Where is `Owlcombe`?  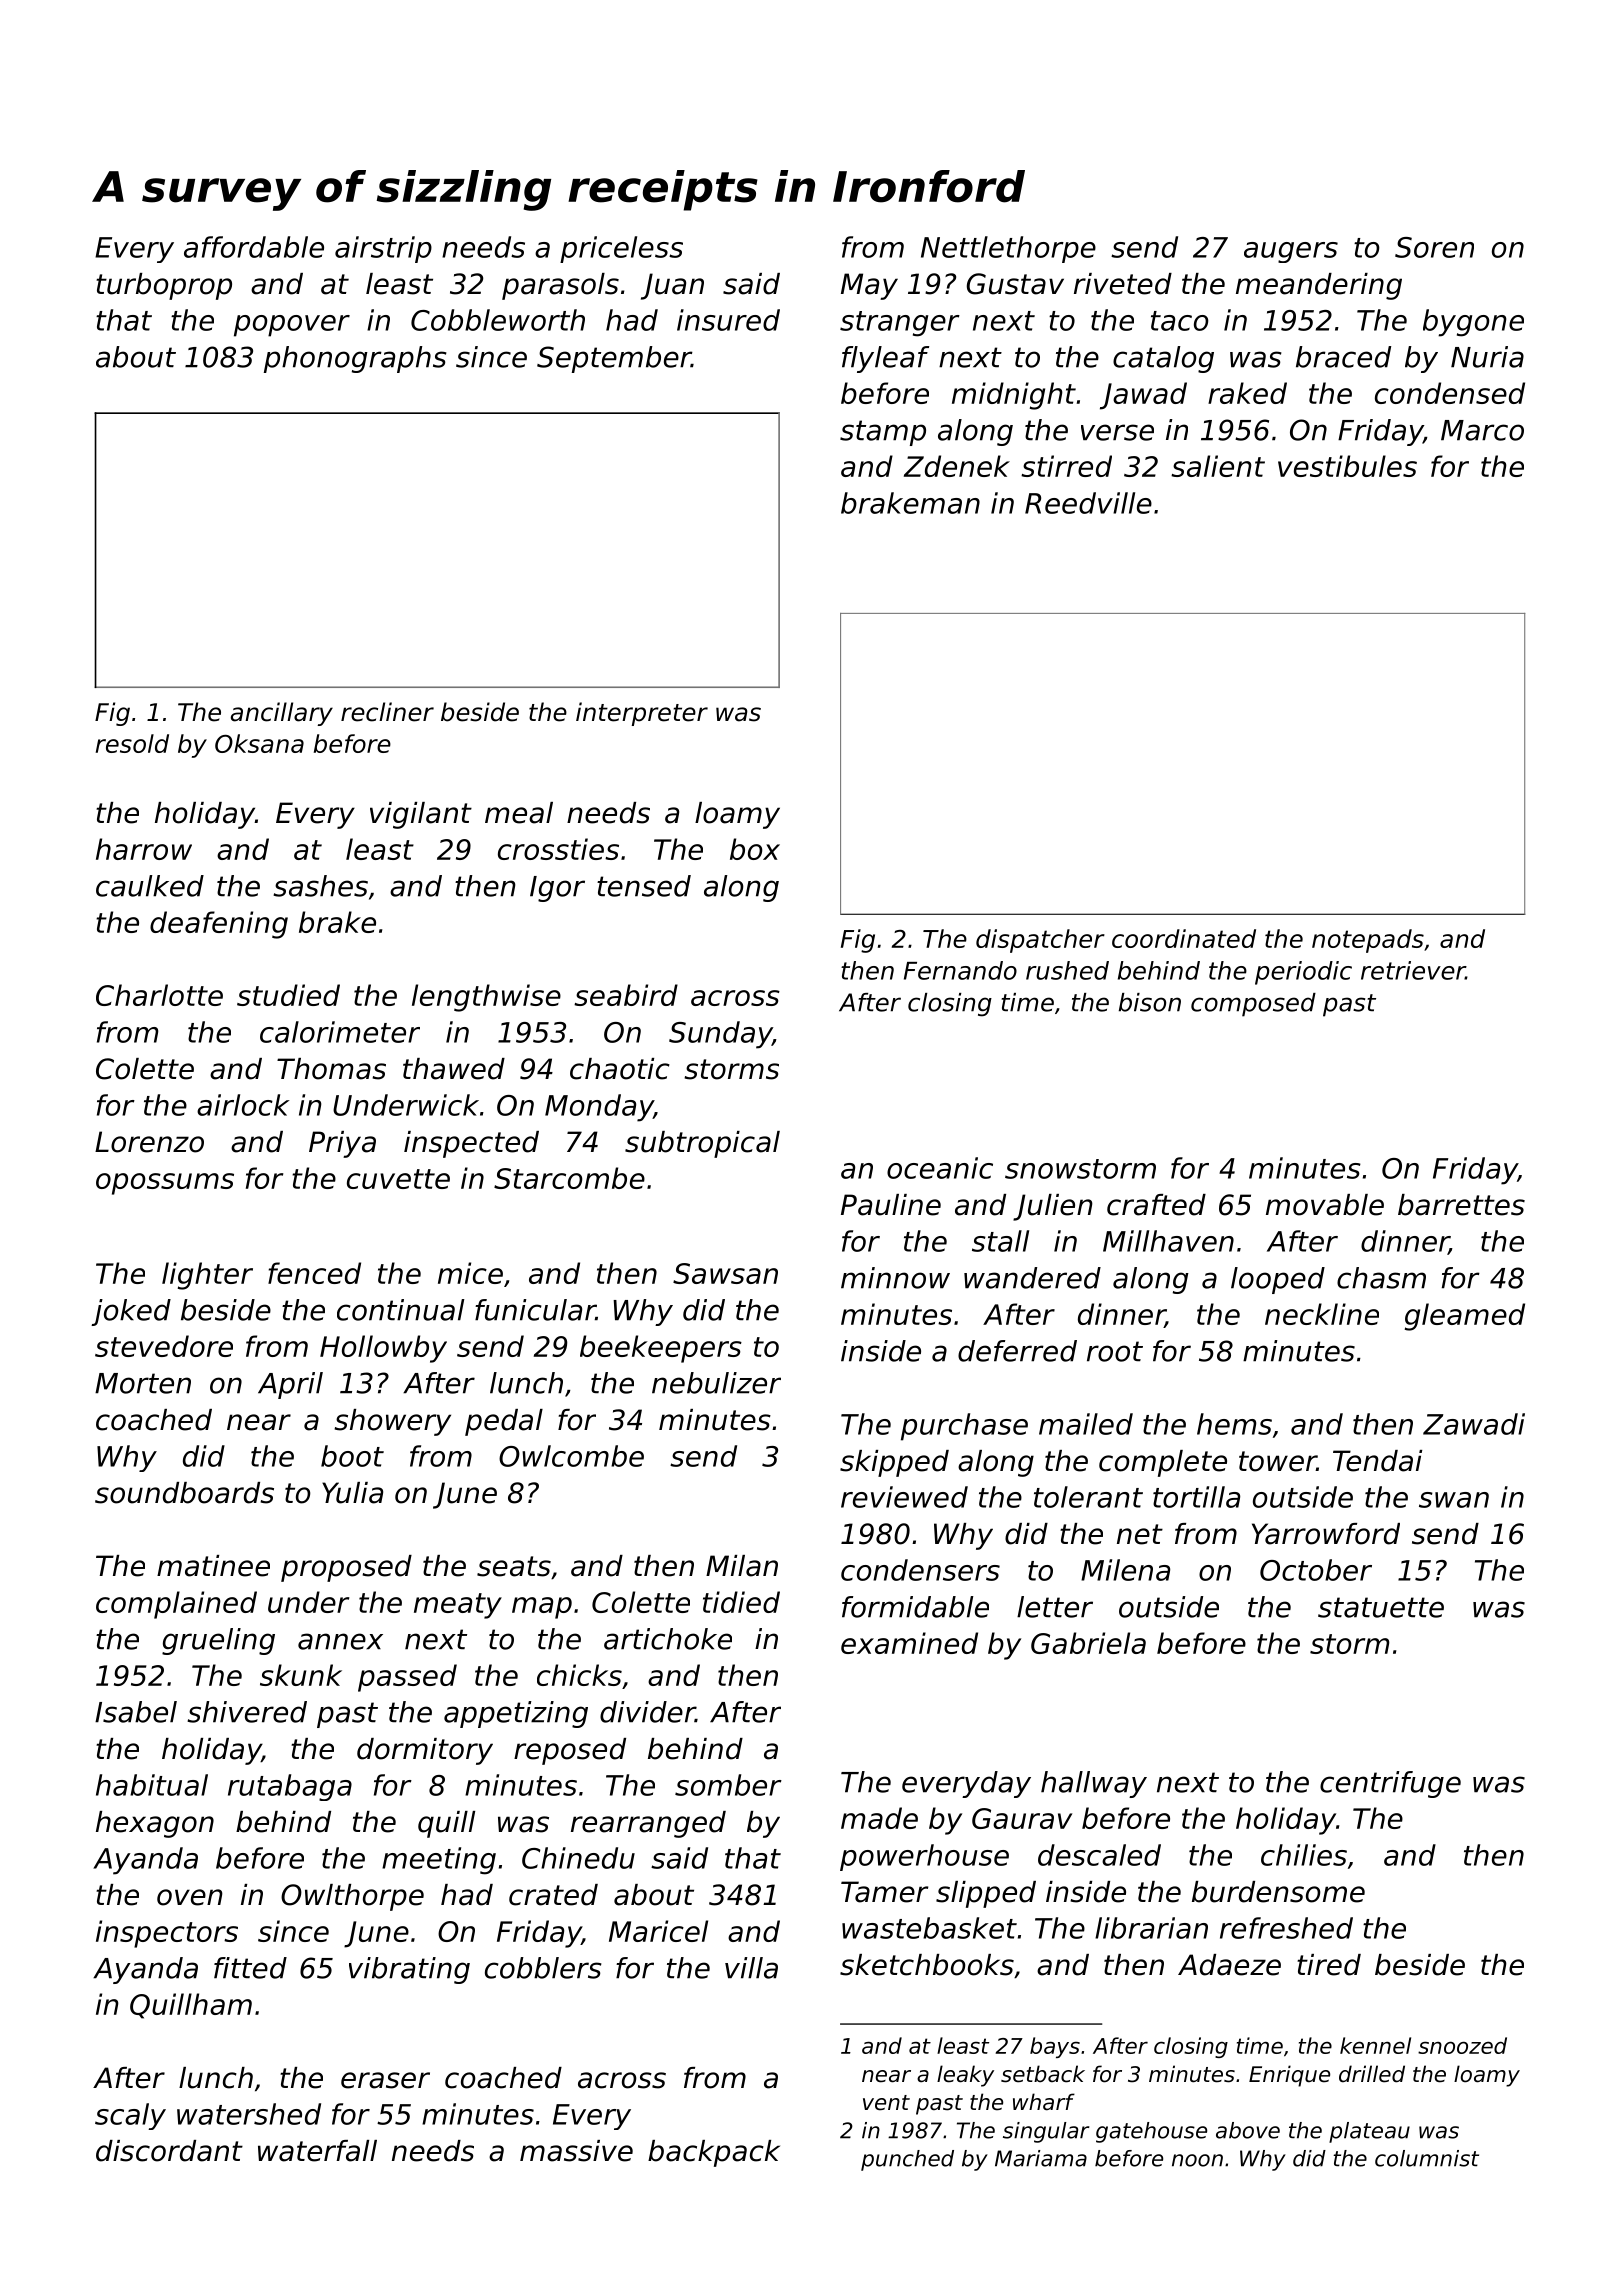
Owlcombe is located at coordinates (571, 1456).
